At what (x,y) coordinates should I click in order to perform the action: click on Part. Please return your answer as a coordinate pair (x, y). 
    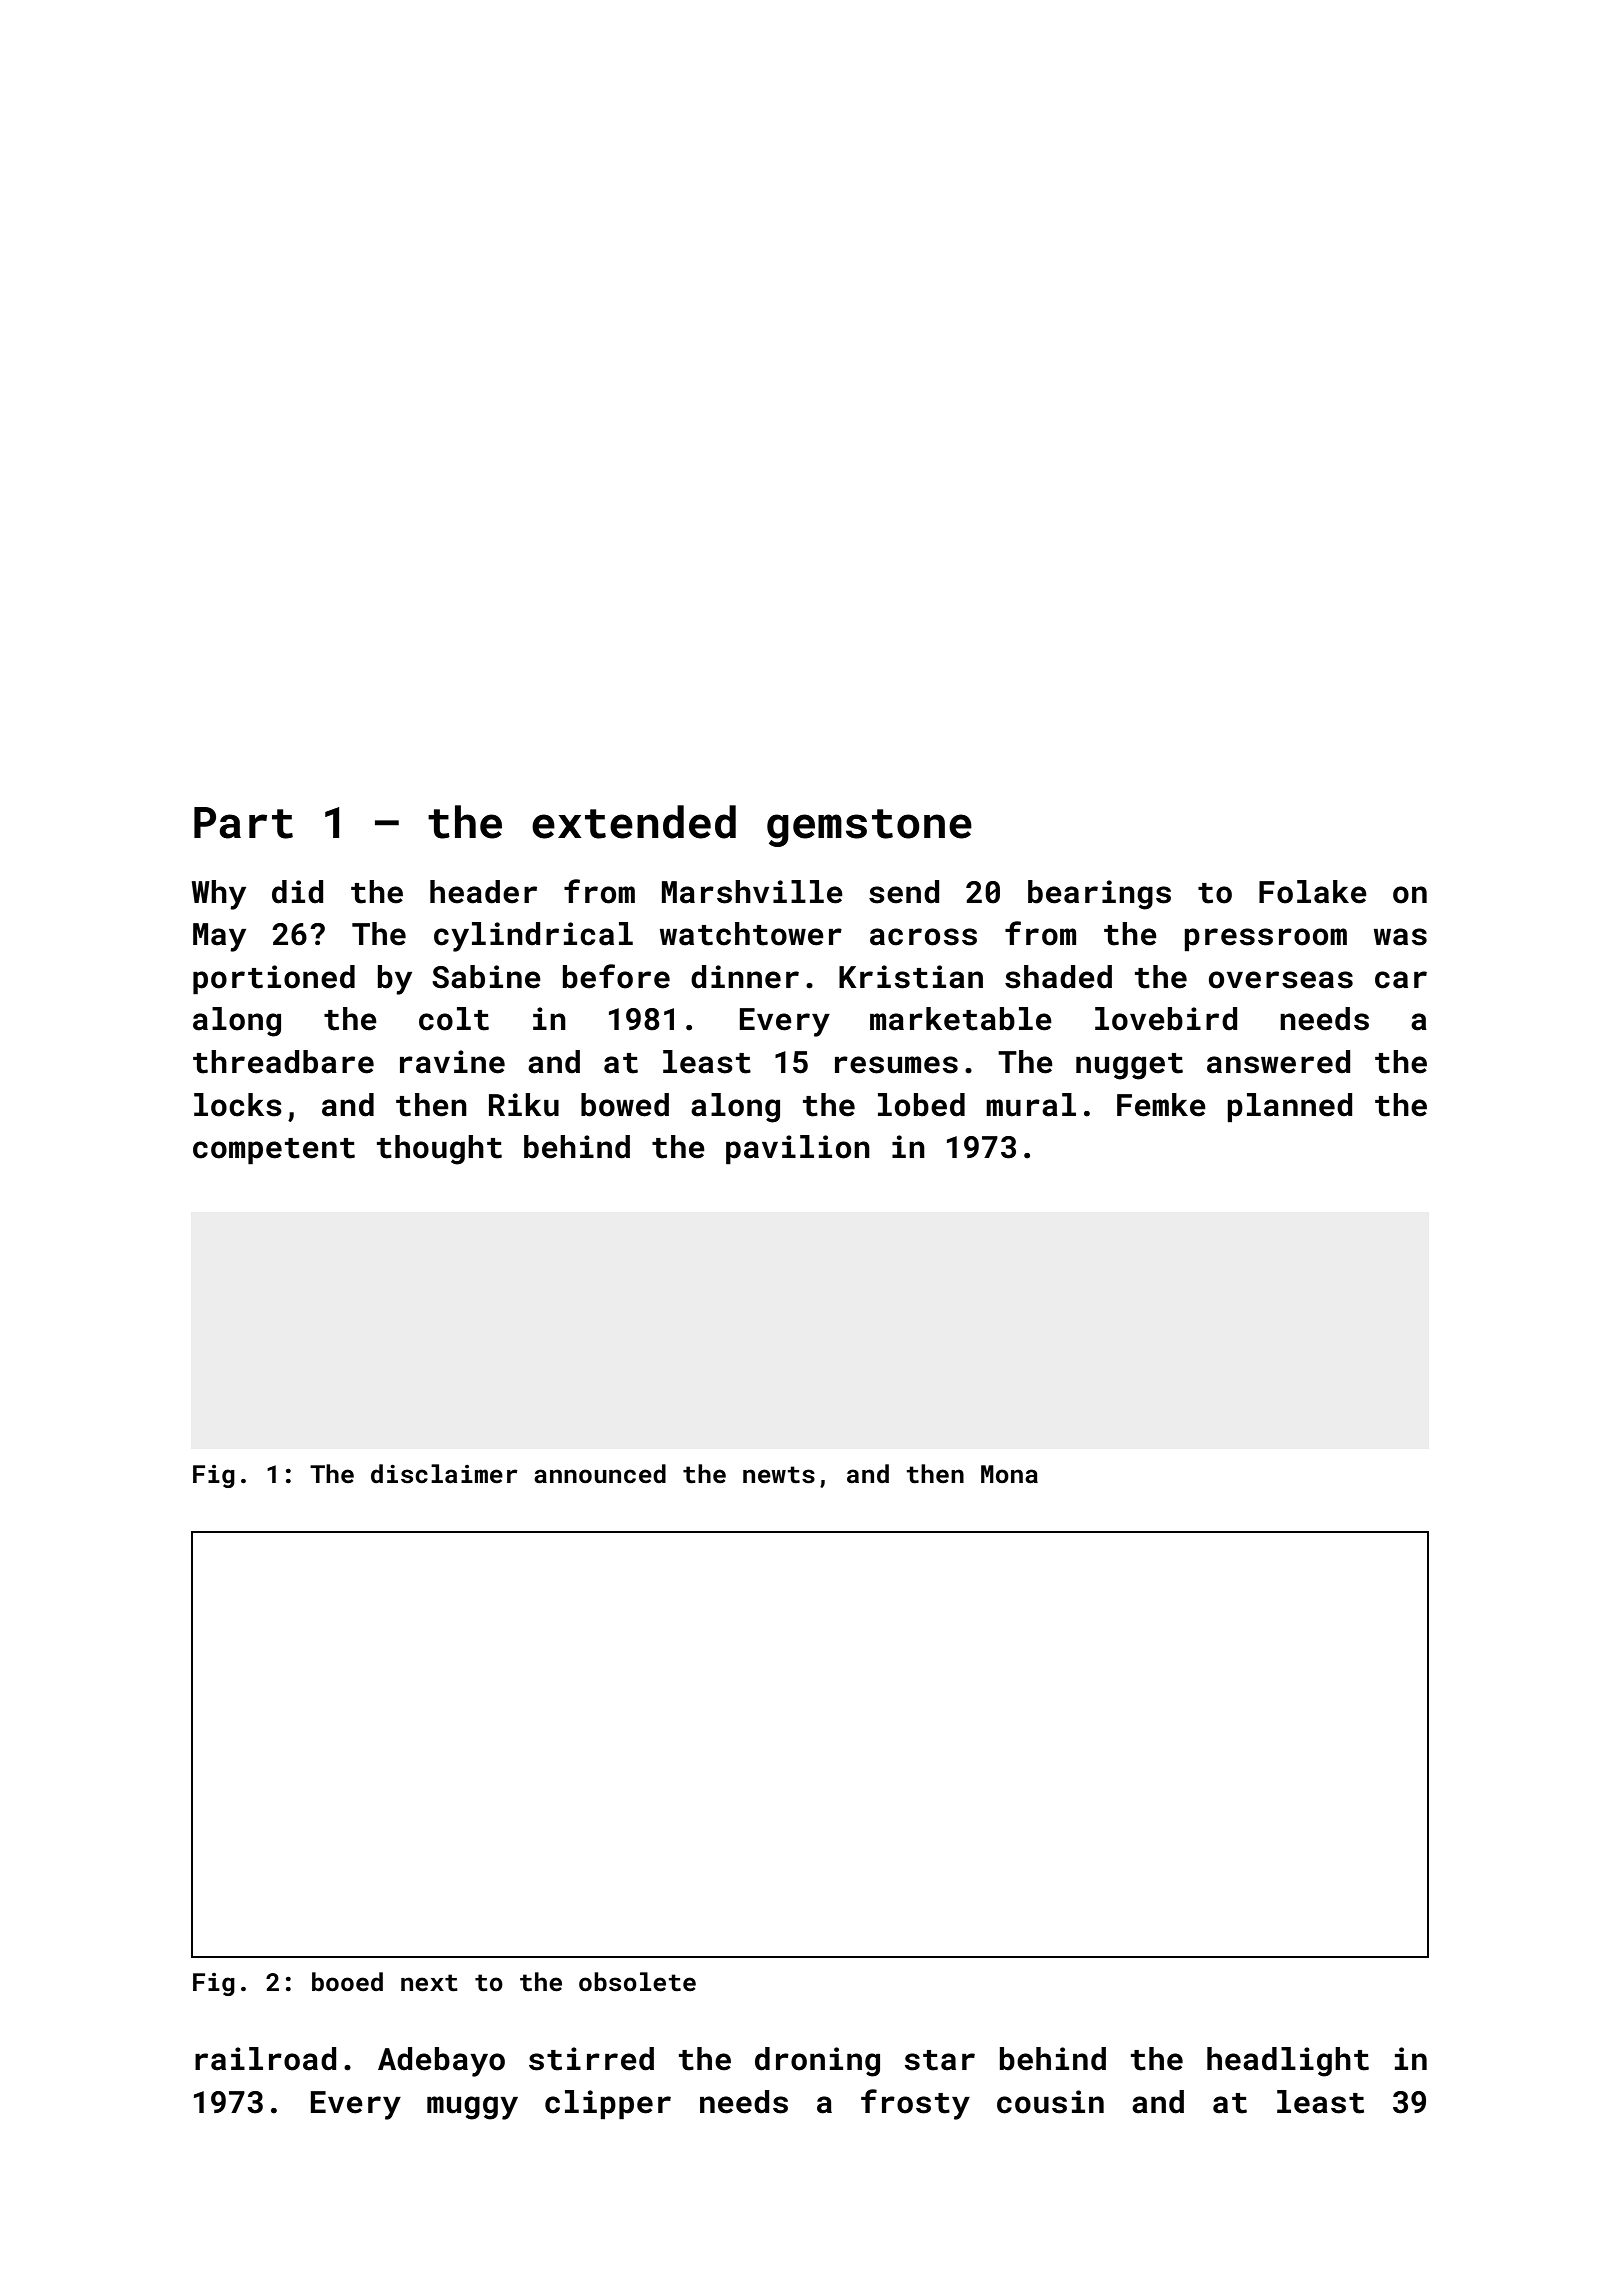
    Looking at the image, I should click on (243, 823).
